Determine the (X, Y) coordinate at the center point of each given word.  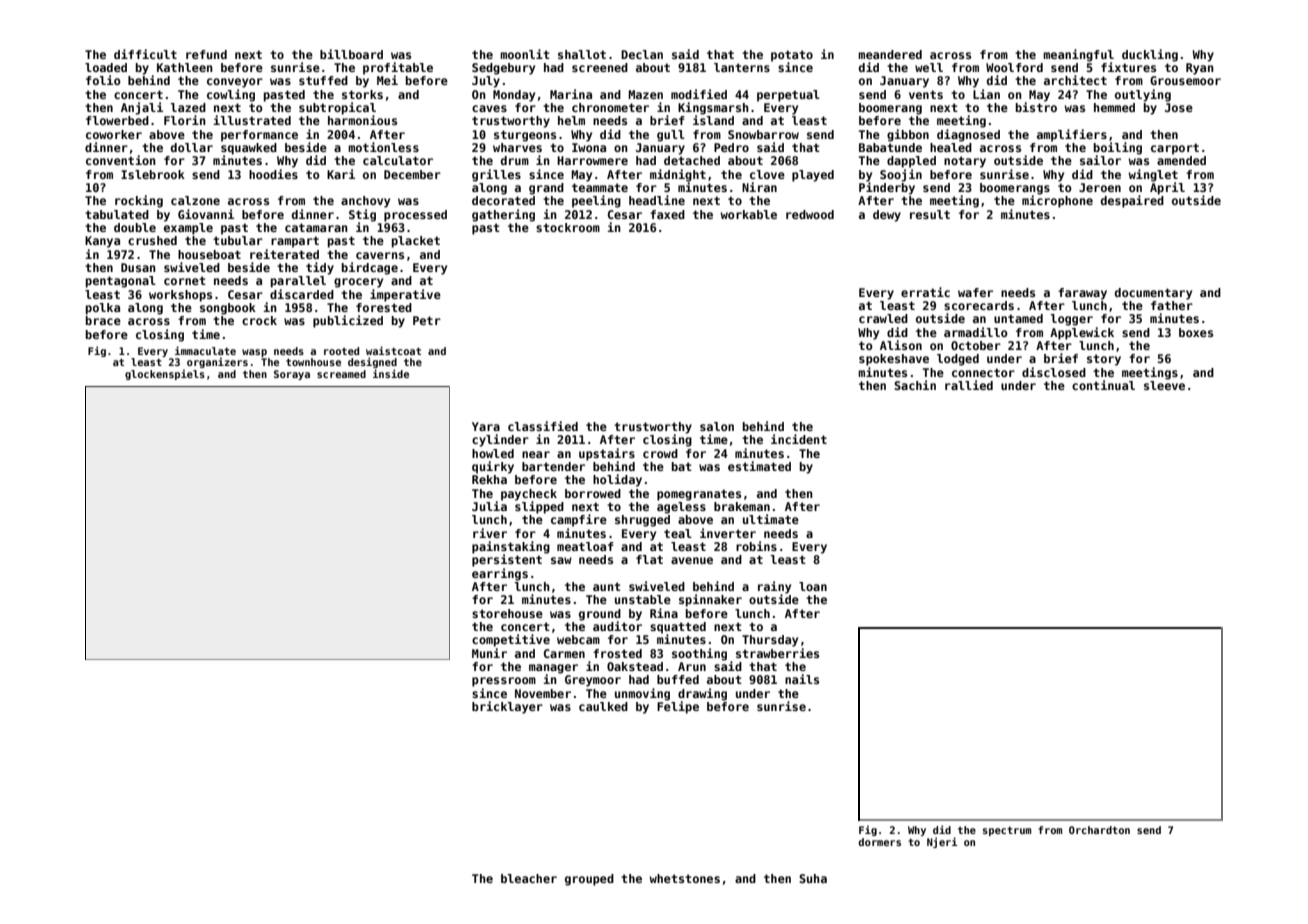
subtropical (337, 108)
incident (799, 439)
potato (792, 56)
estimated (759, 466)
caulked (603, 706)
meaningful (1078, 55)
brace (103, 320)
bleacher (529, 878)
